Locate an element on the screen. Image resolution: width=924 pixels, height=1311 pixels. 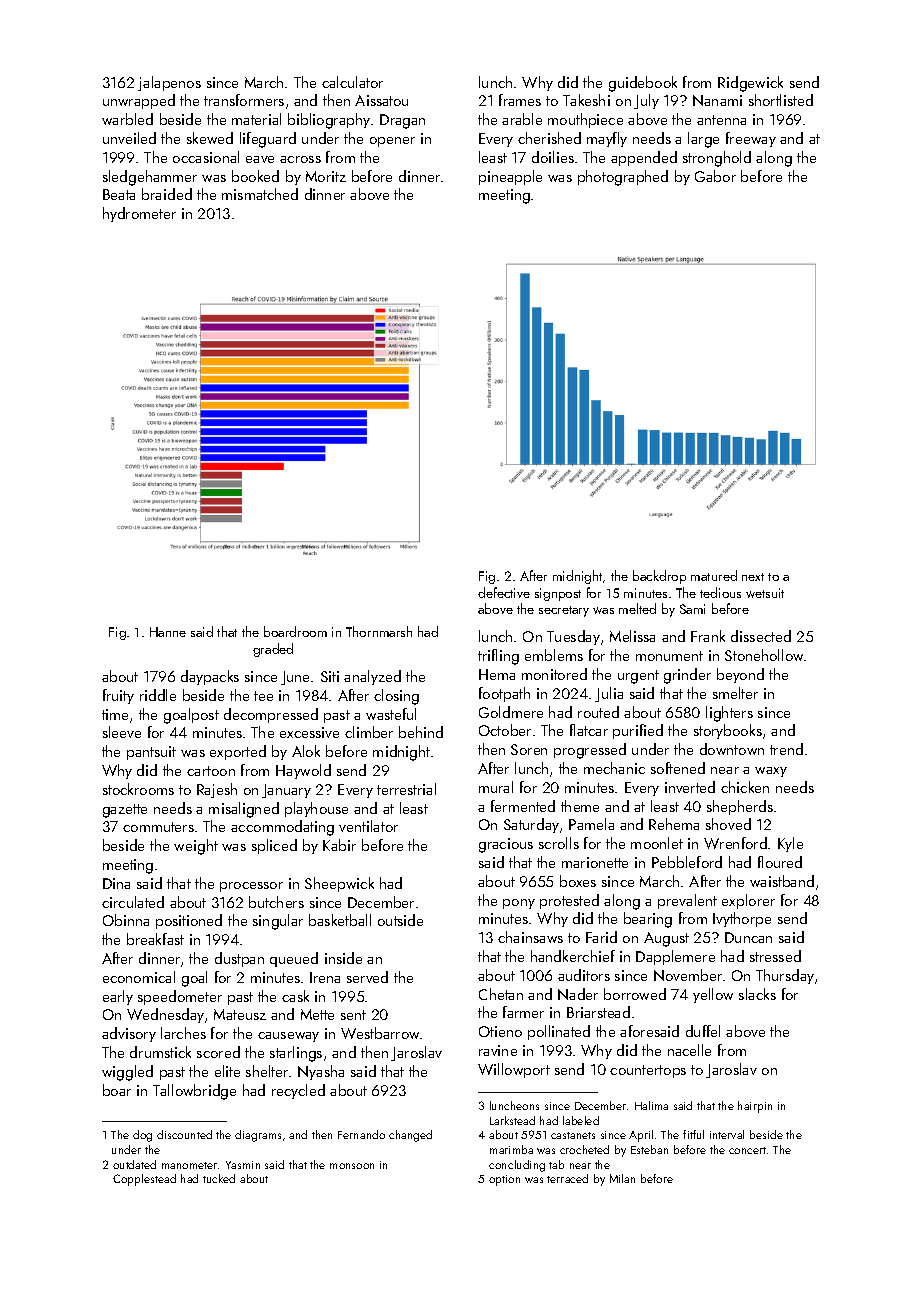
backdrop is located at coordinates (659, 577).
